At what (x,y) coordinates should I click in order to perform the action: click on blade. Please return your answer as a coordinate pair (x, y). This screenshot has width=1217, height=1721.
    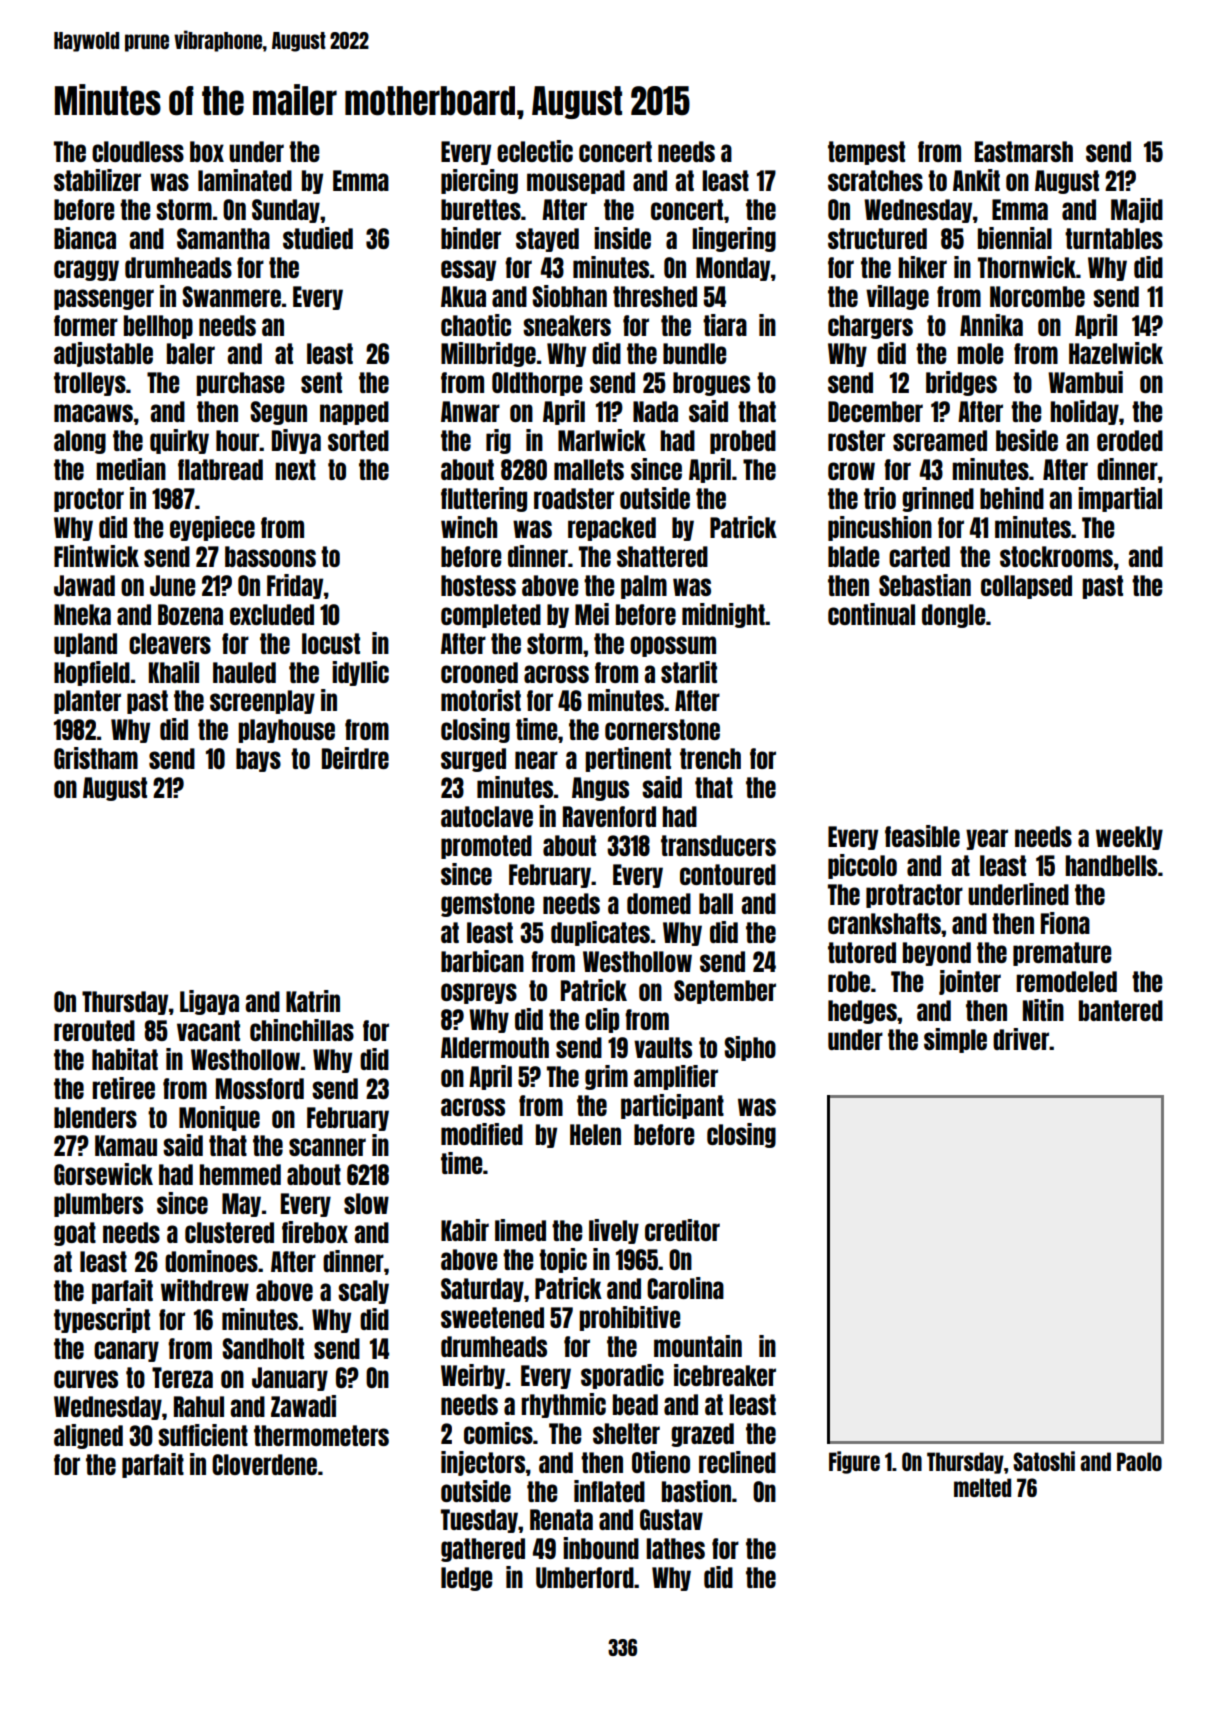
    Looking at the image, I should click on (853, 556).
